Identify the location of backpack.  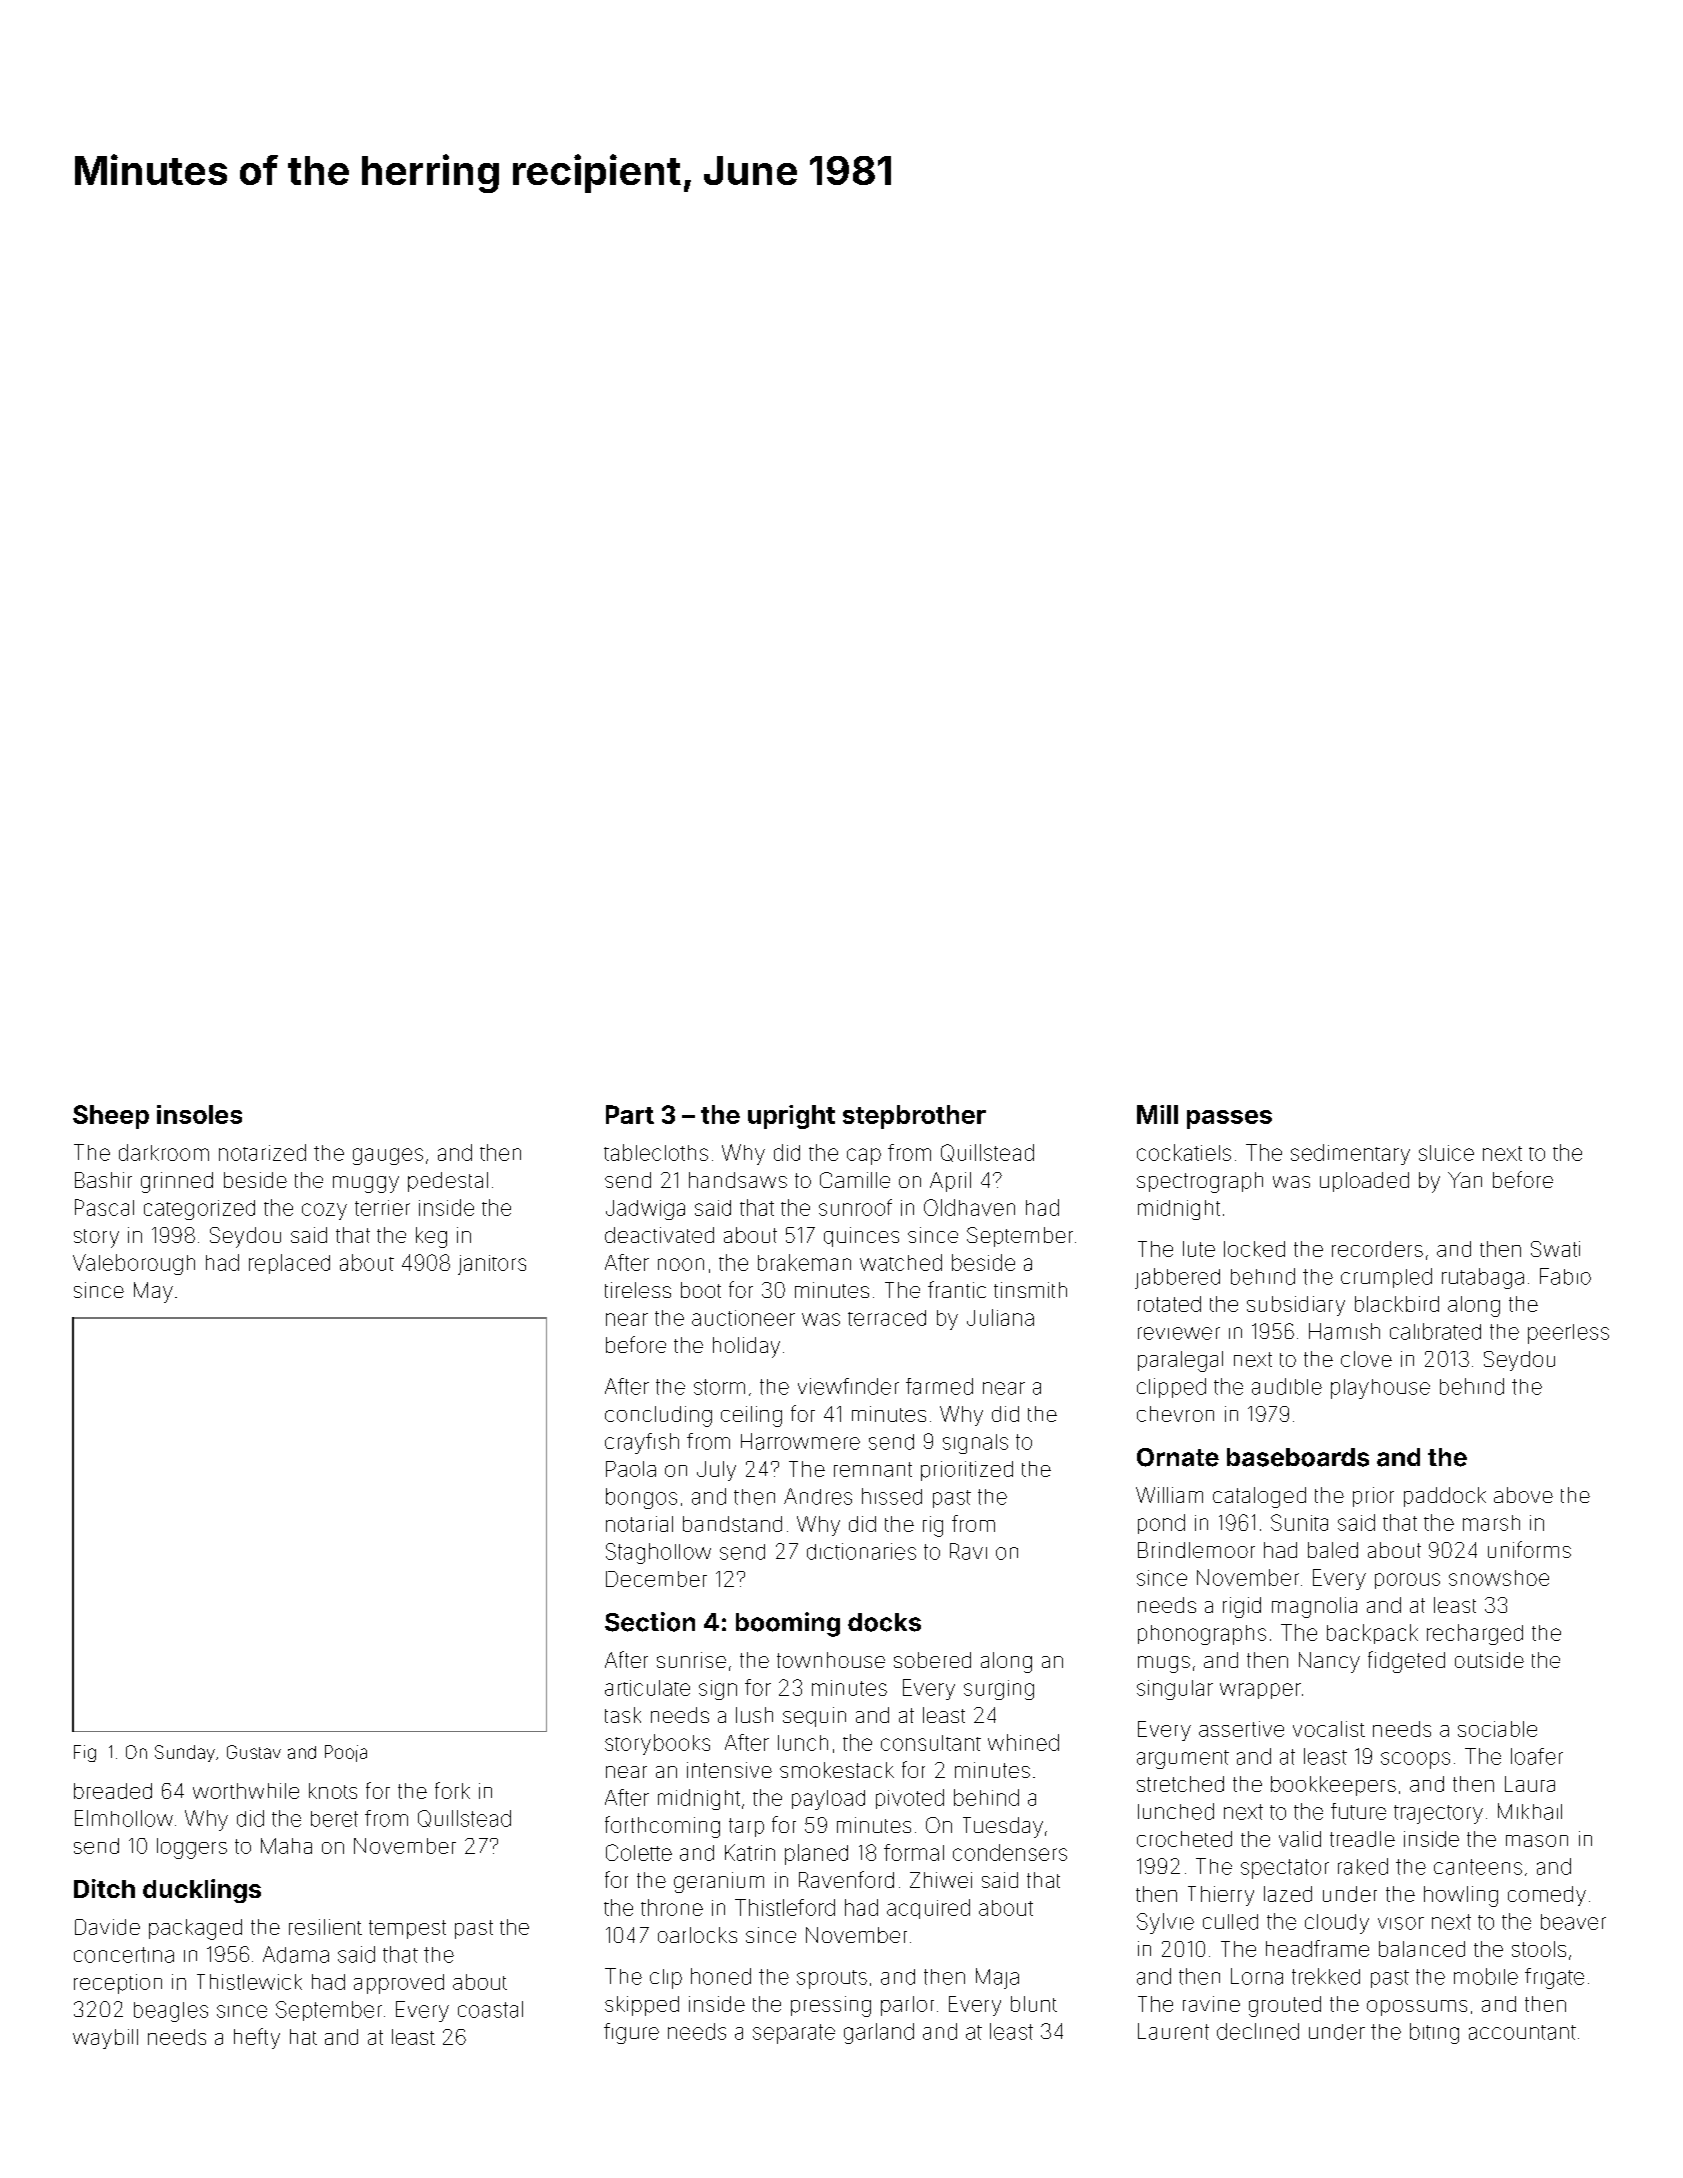
(1372, 1634).
